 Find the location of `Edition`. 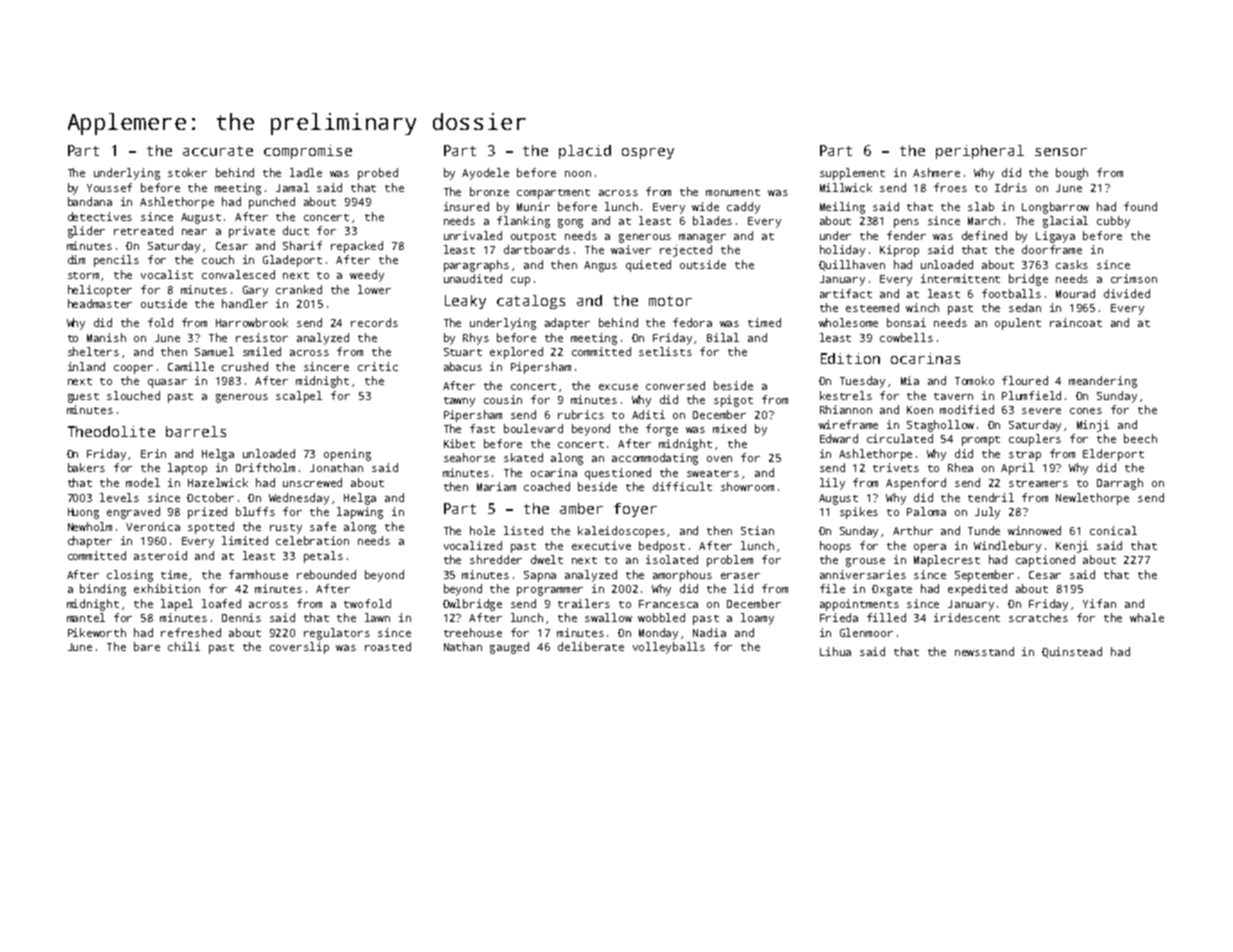

Edition is located at coordinates (850, 358).
